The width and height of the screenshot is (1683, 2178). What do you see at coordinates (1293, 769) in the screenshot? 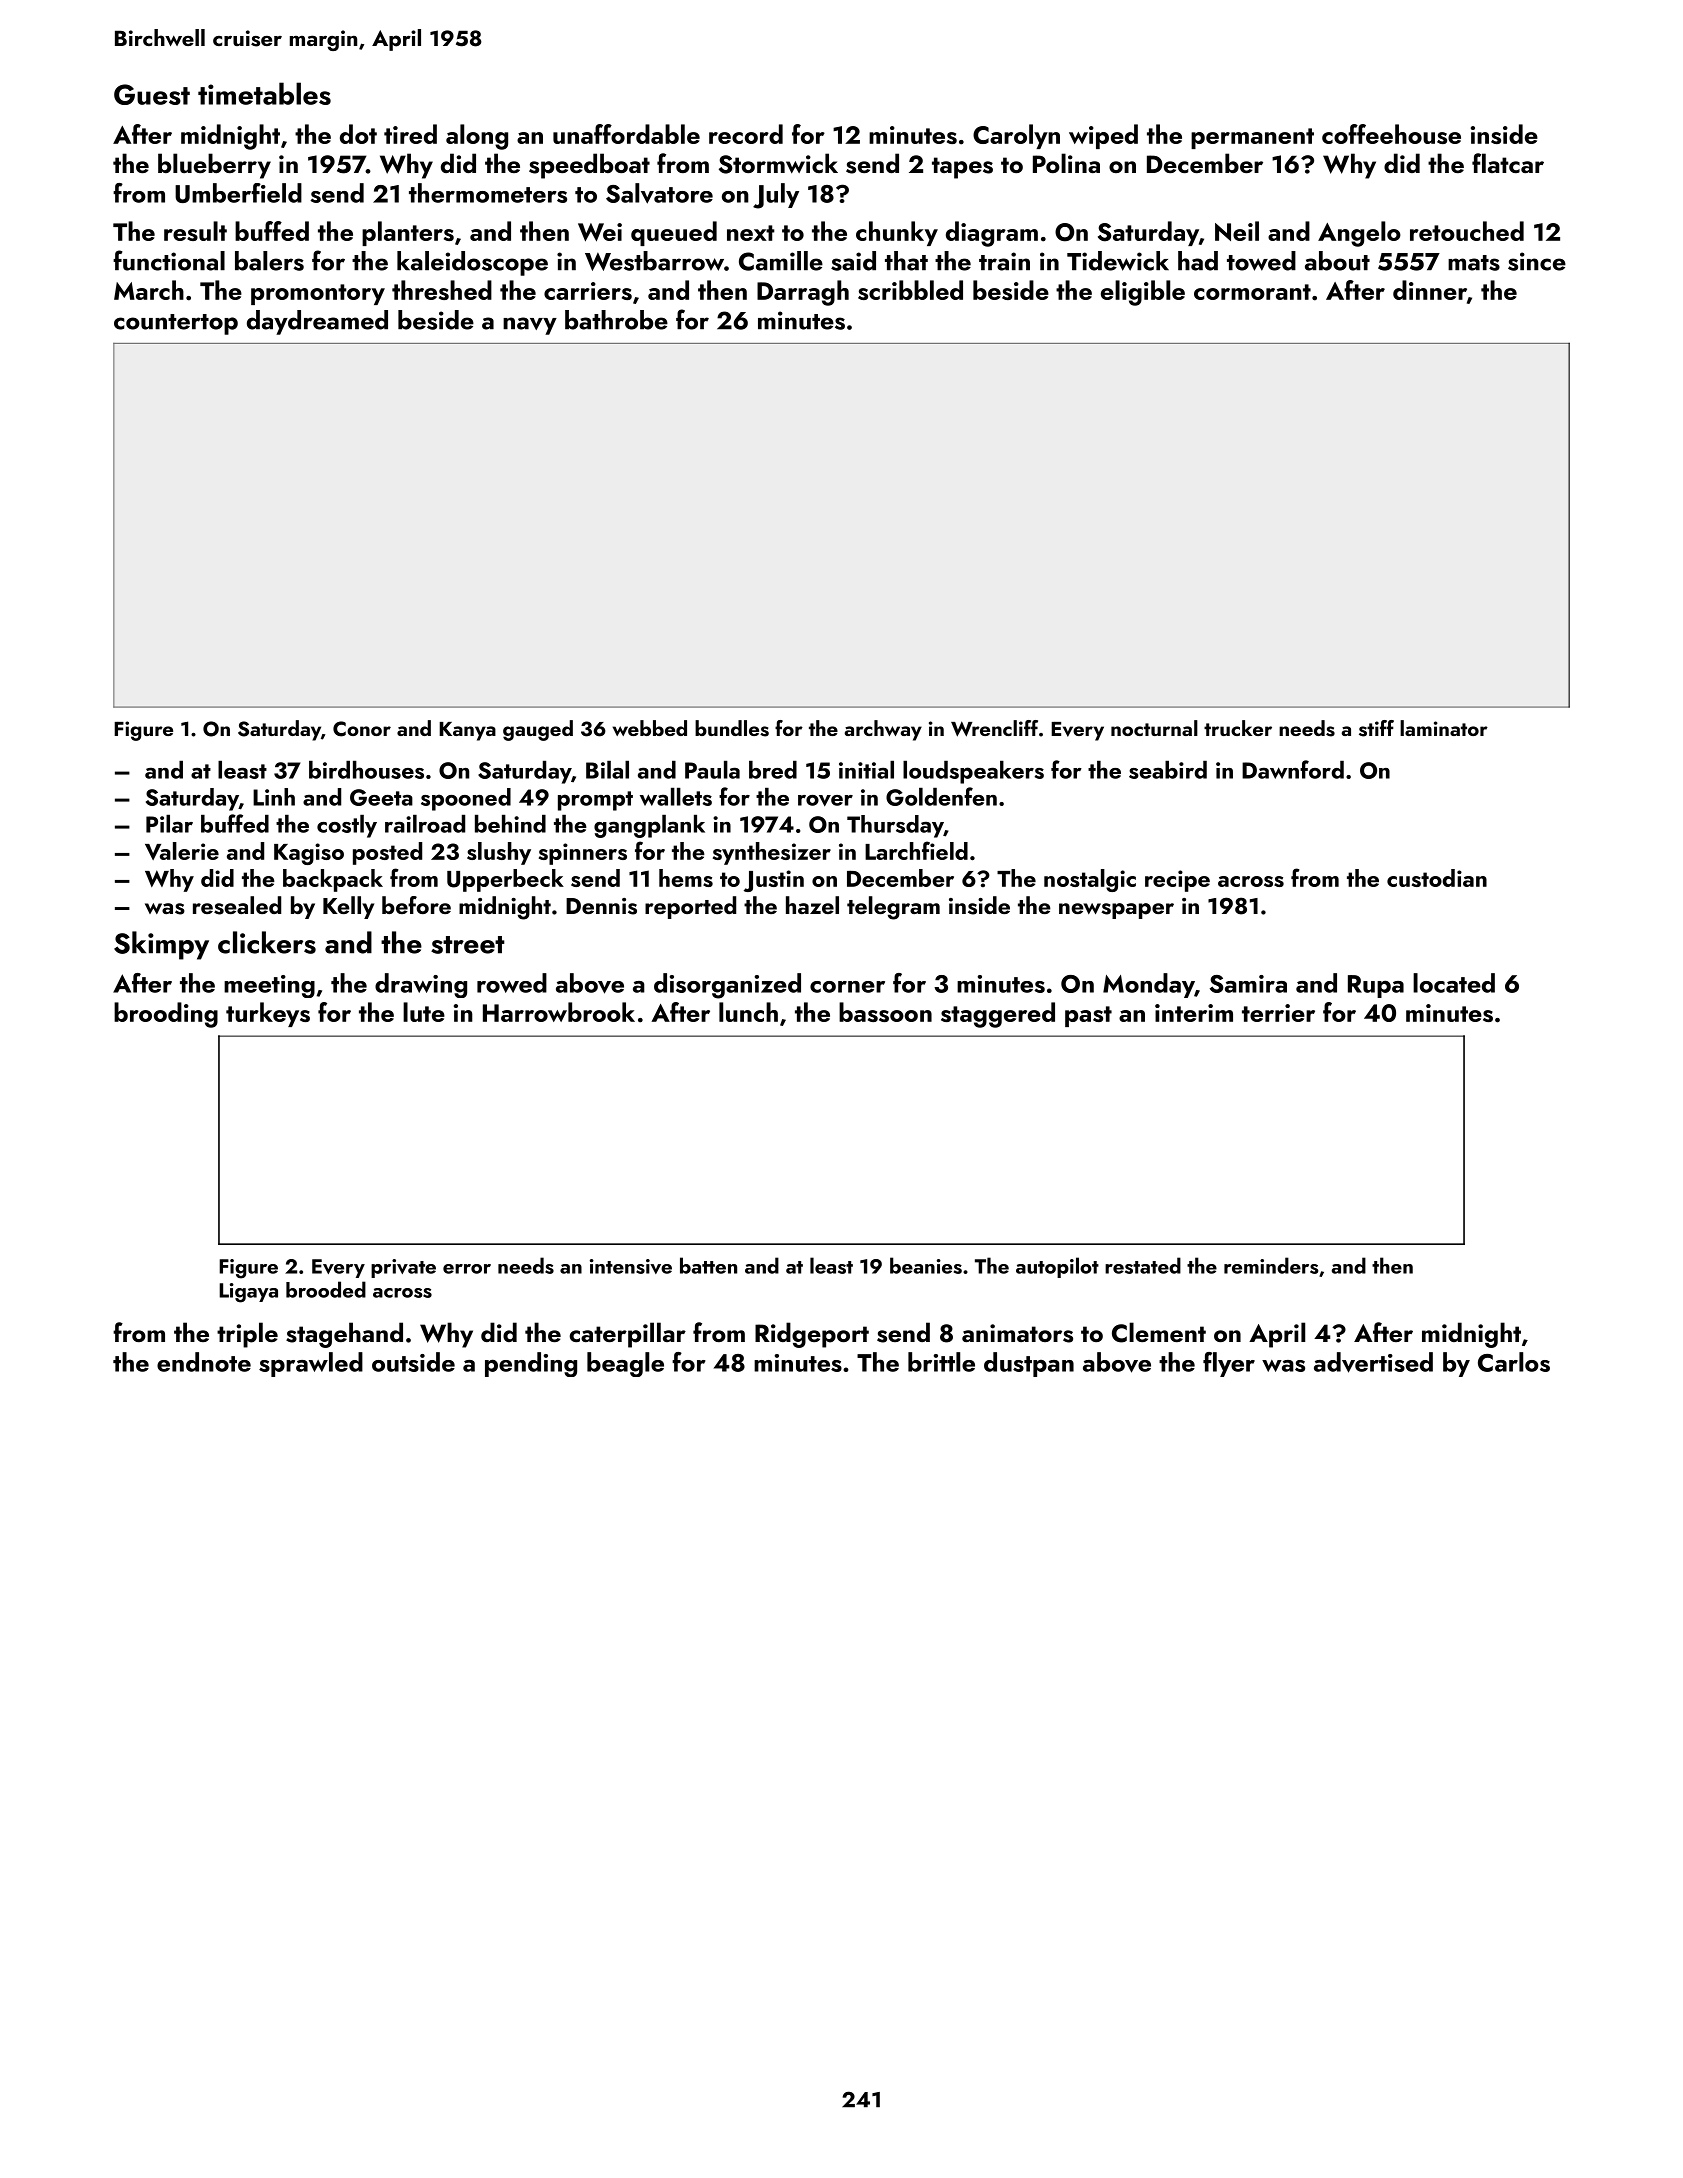
I see `Dawnford` at bounding box center [1293, 769].
